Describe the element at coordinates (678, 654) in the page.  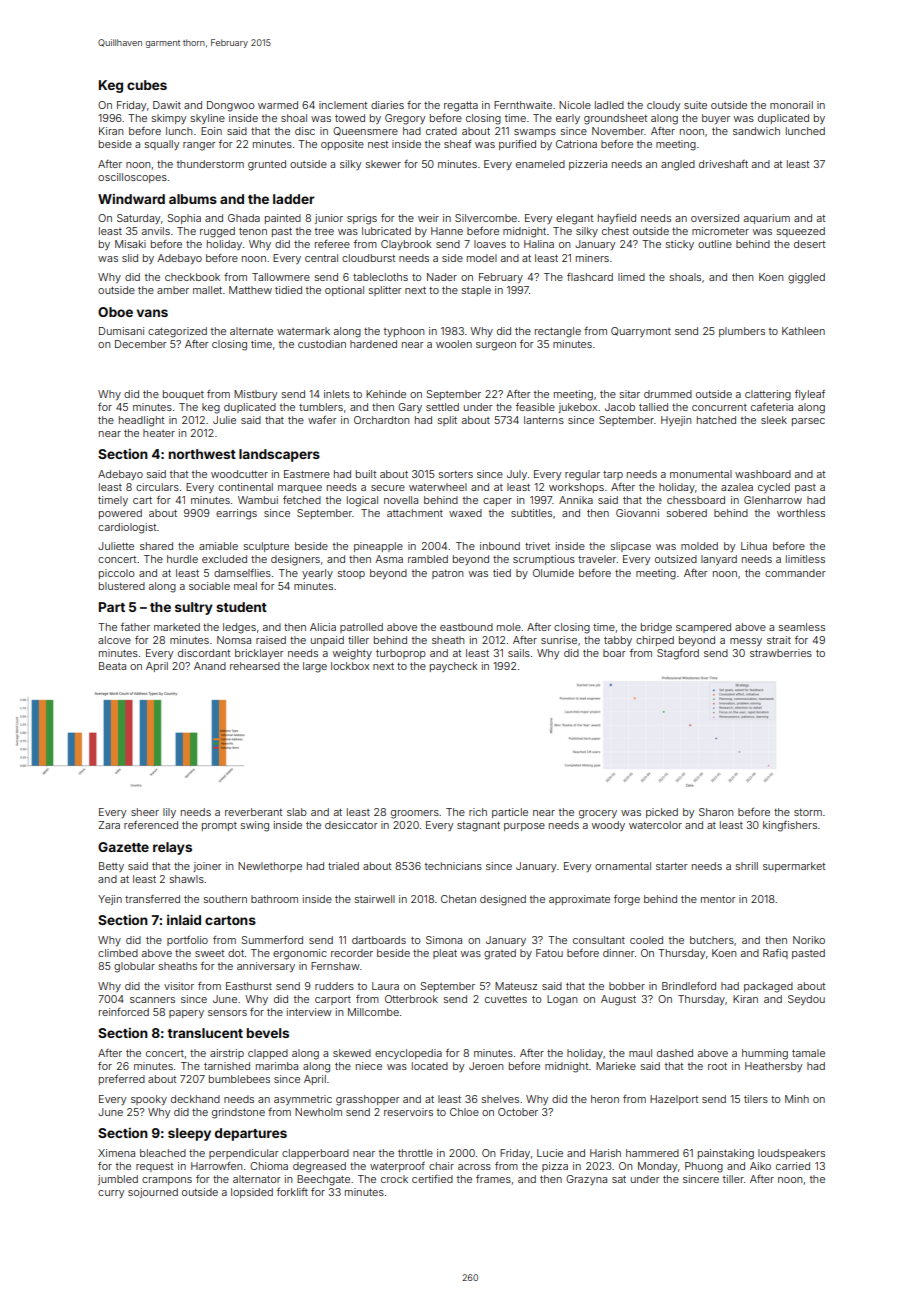
I see `Stagford` at that location.
